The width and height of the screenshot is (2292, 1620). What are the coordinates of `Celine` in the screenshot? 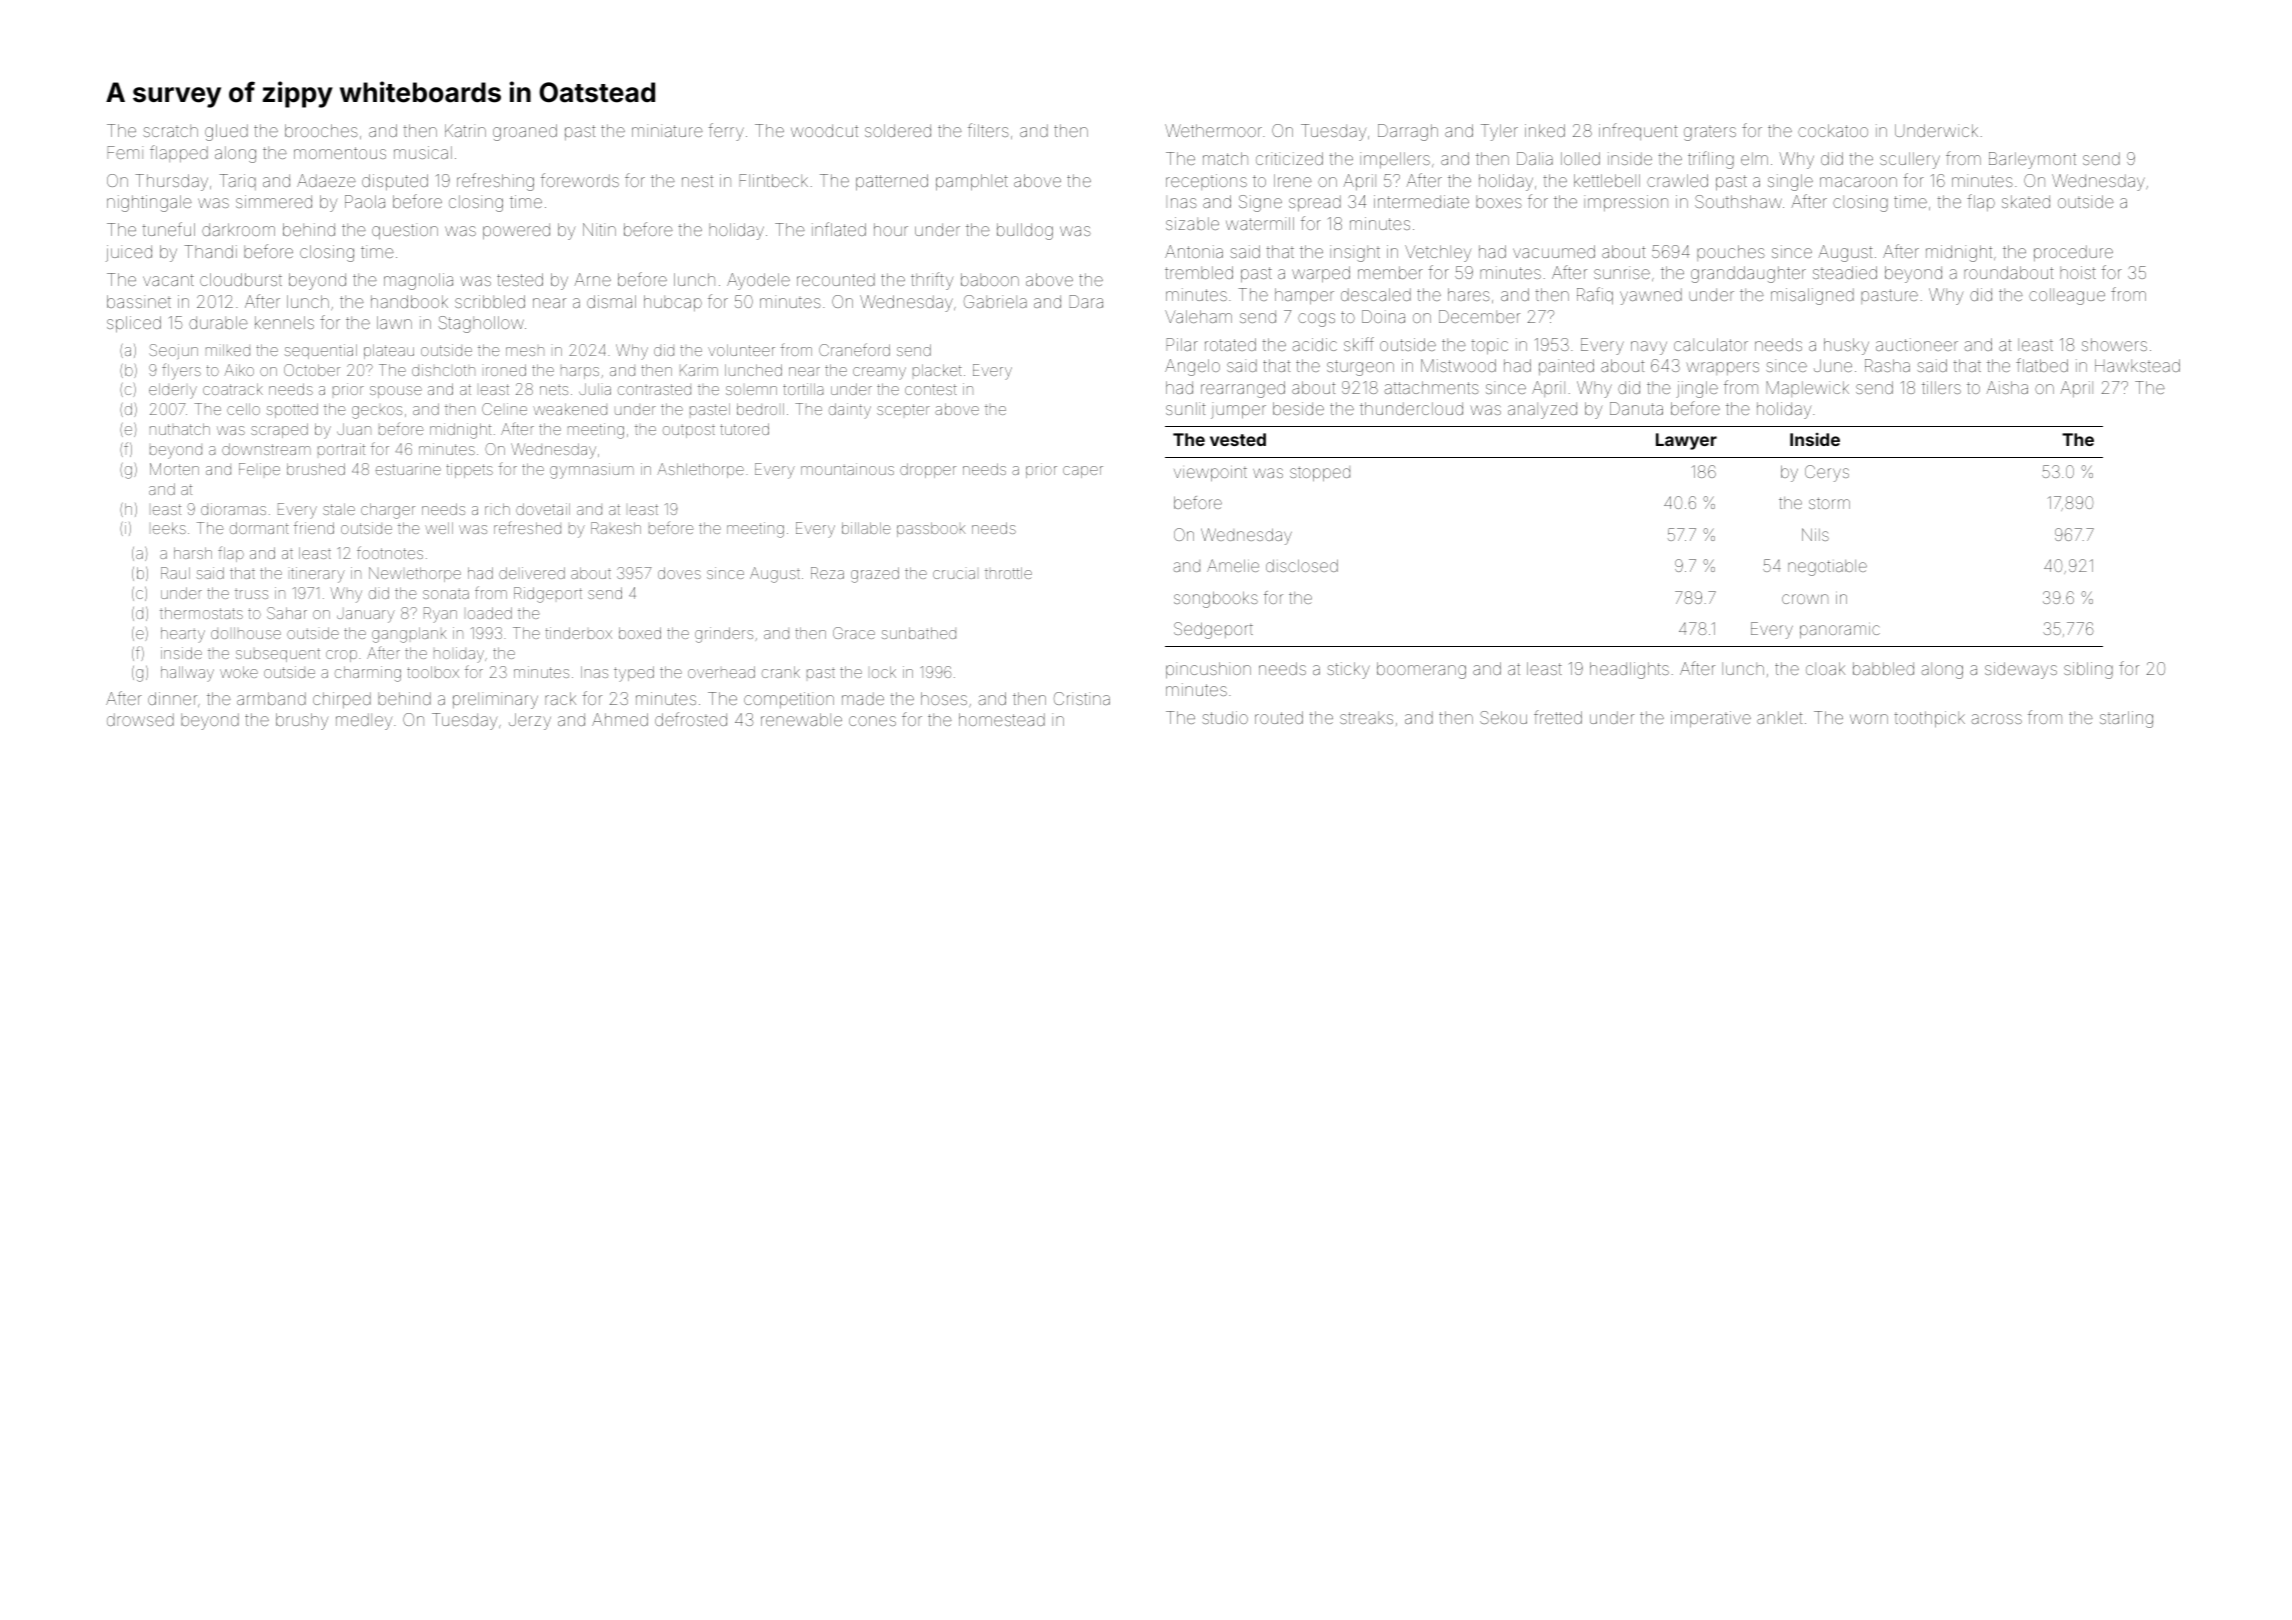 It's located at (504, 409).
